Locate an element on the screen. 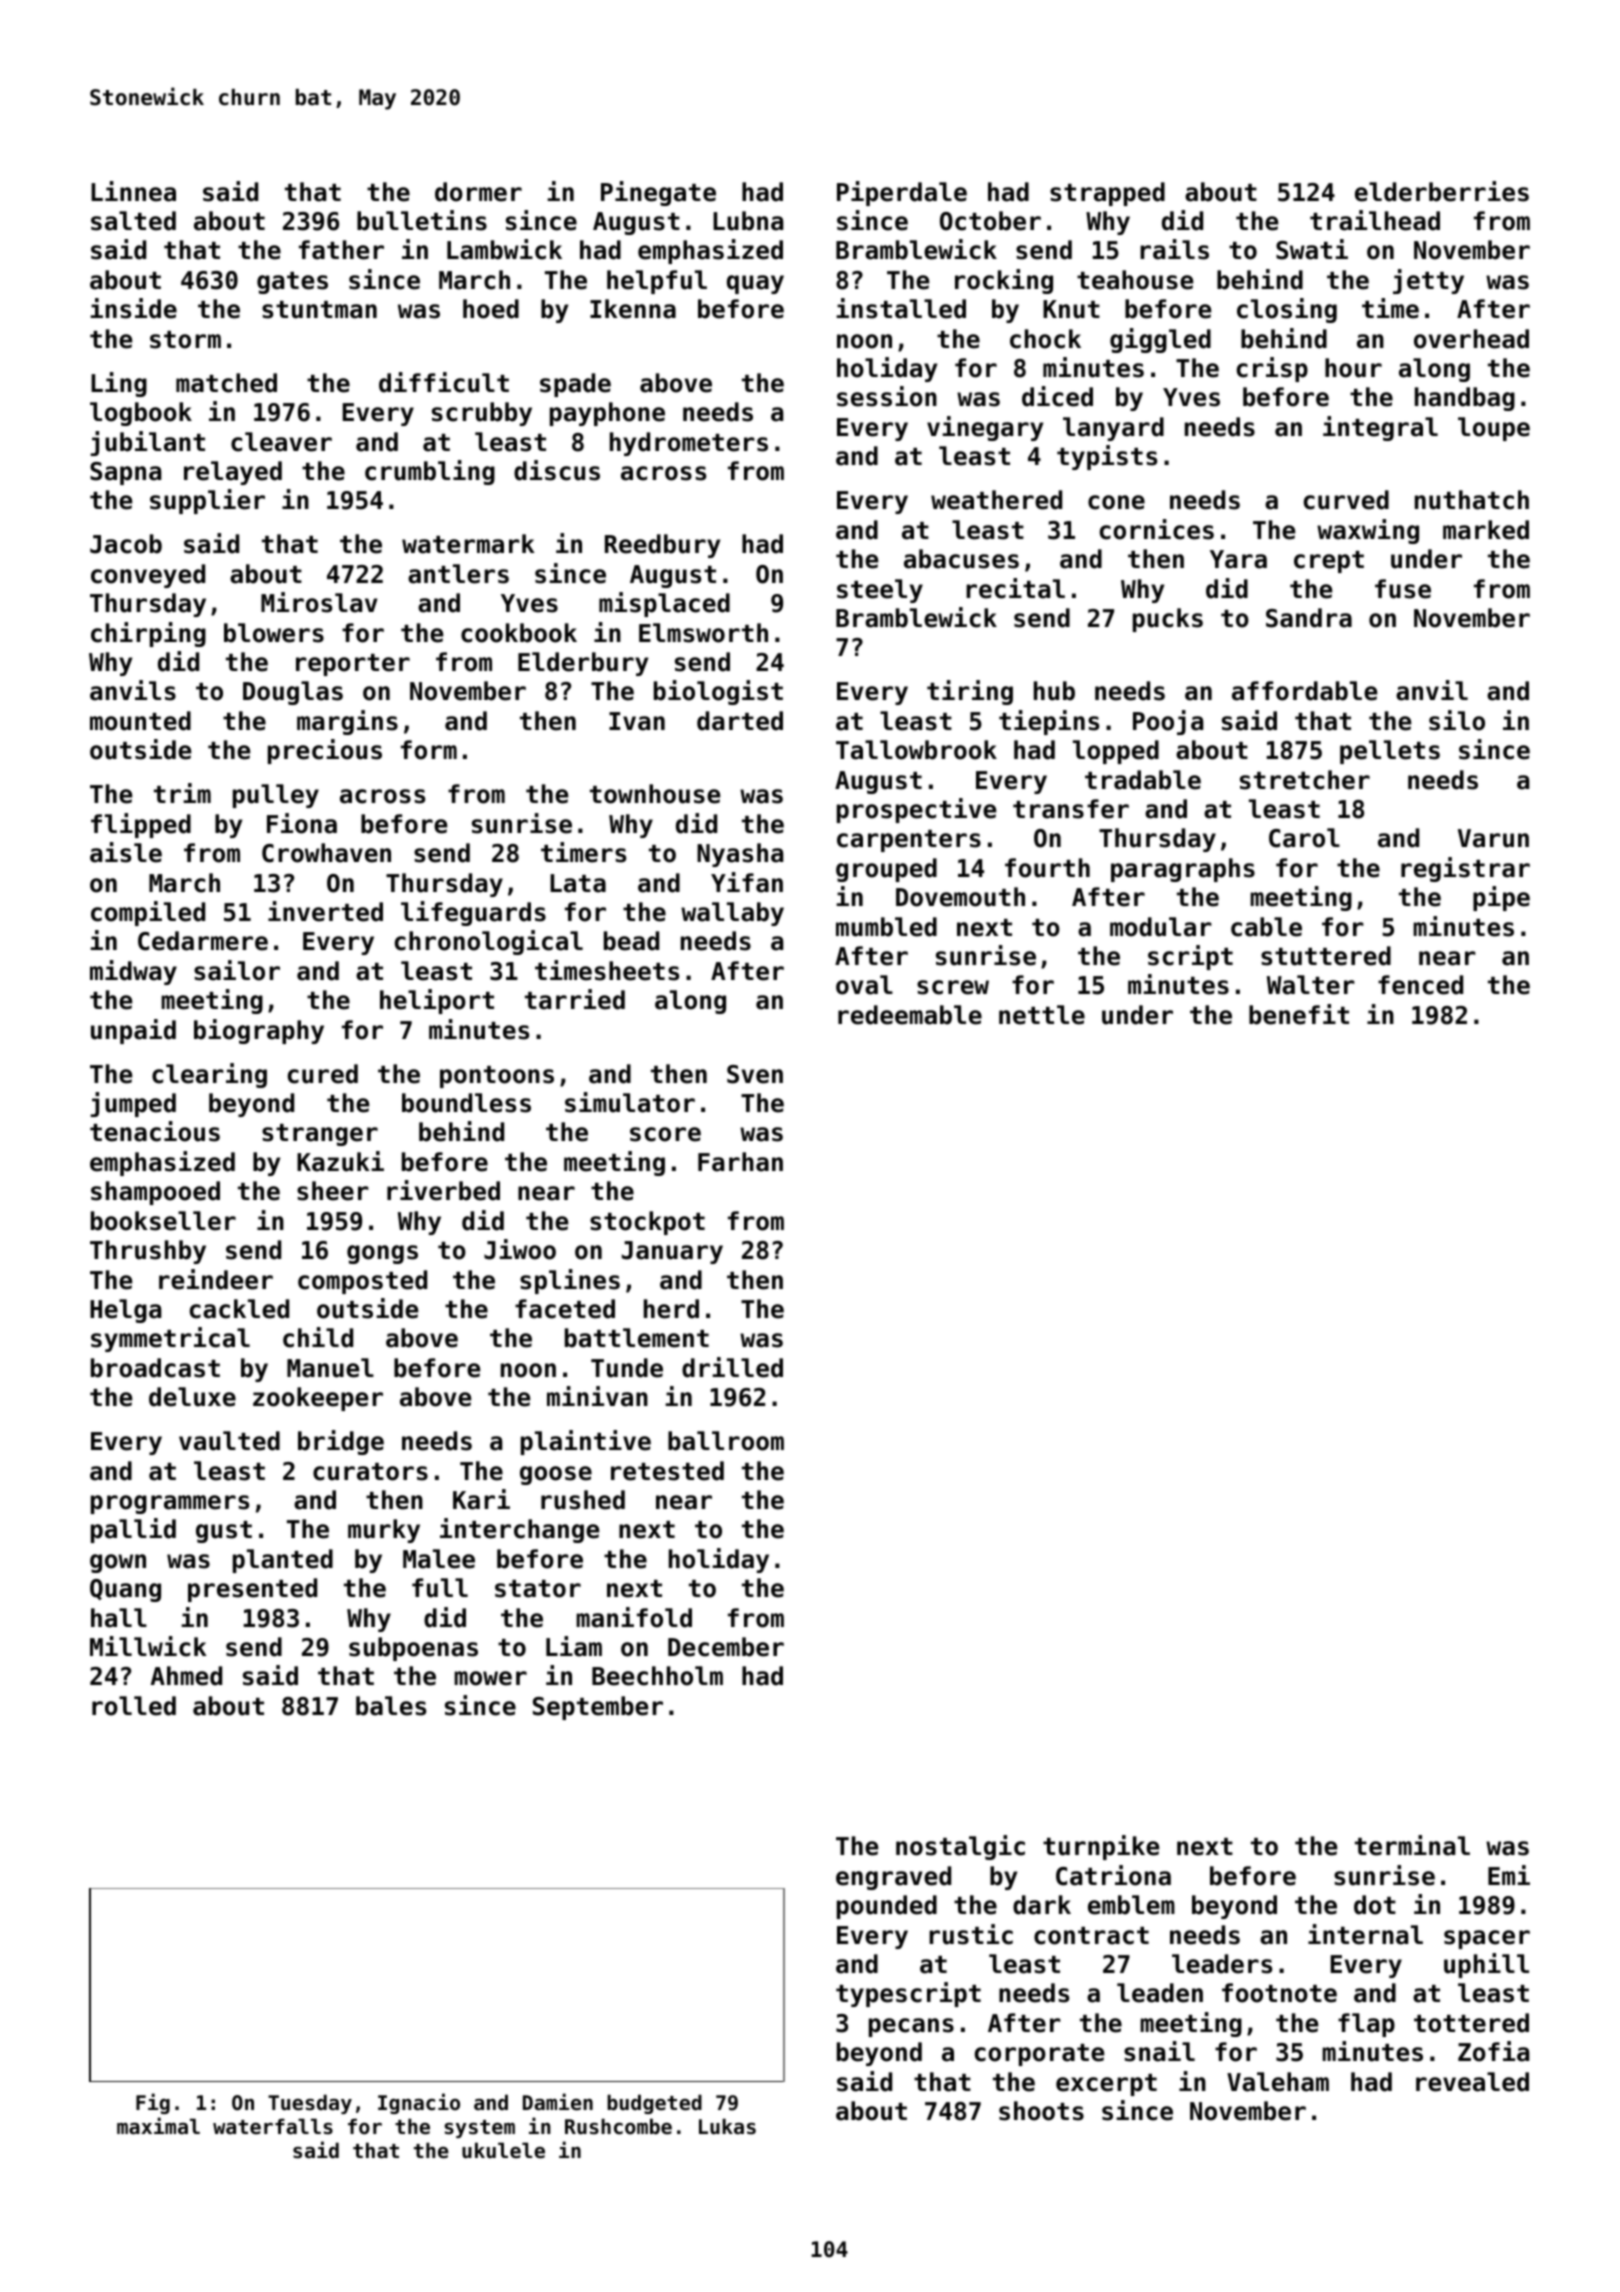 This screenshot has width=1620, height=2292. ukulele is located at coordinates (503, 2150).
